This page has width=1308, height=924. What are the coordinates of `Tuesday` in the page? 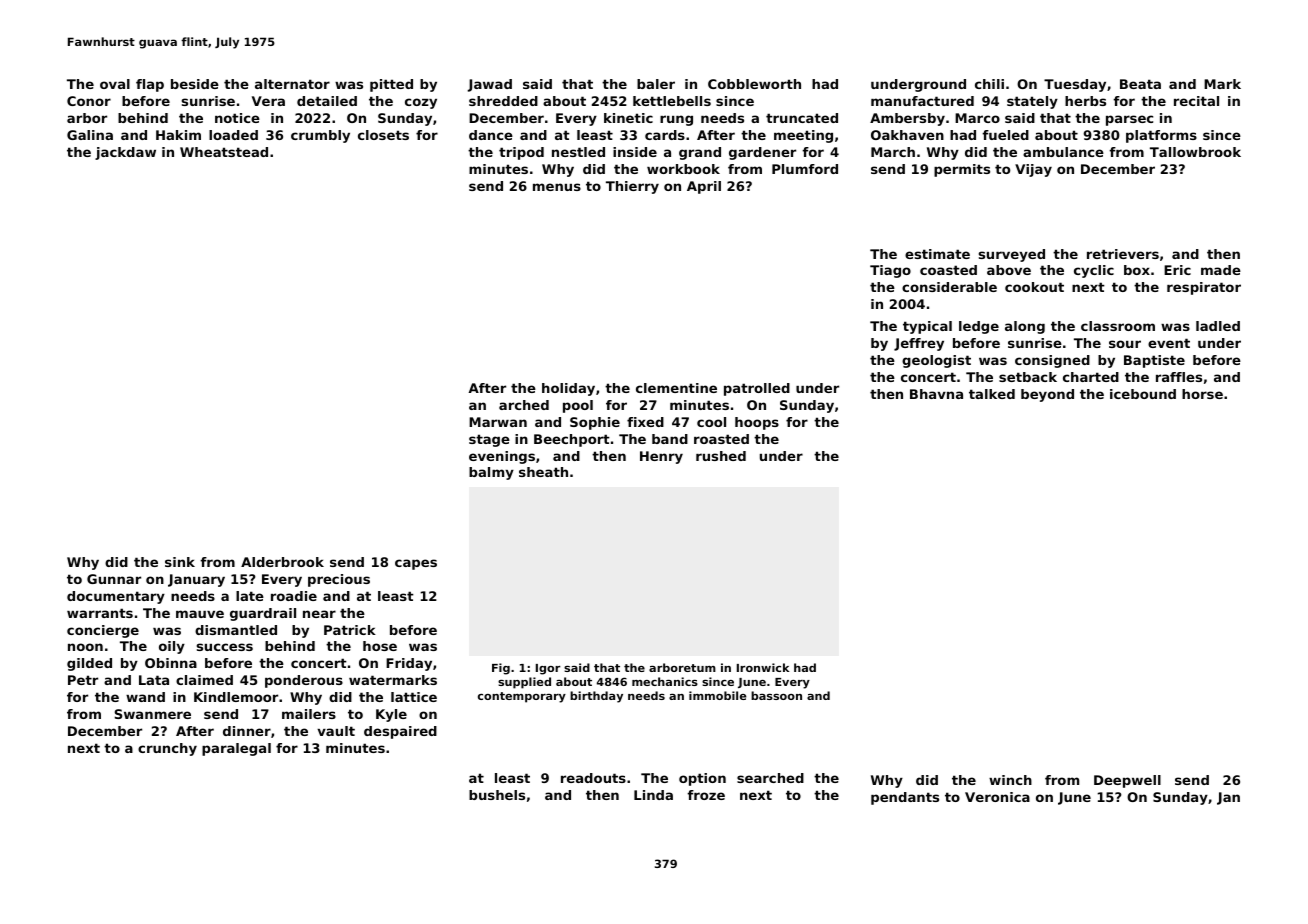 It's located at (1075, 85).
